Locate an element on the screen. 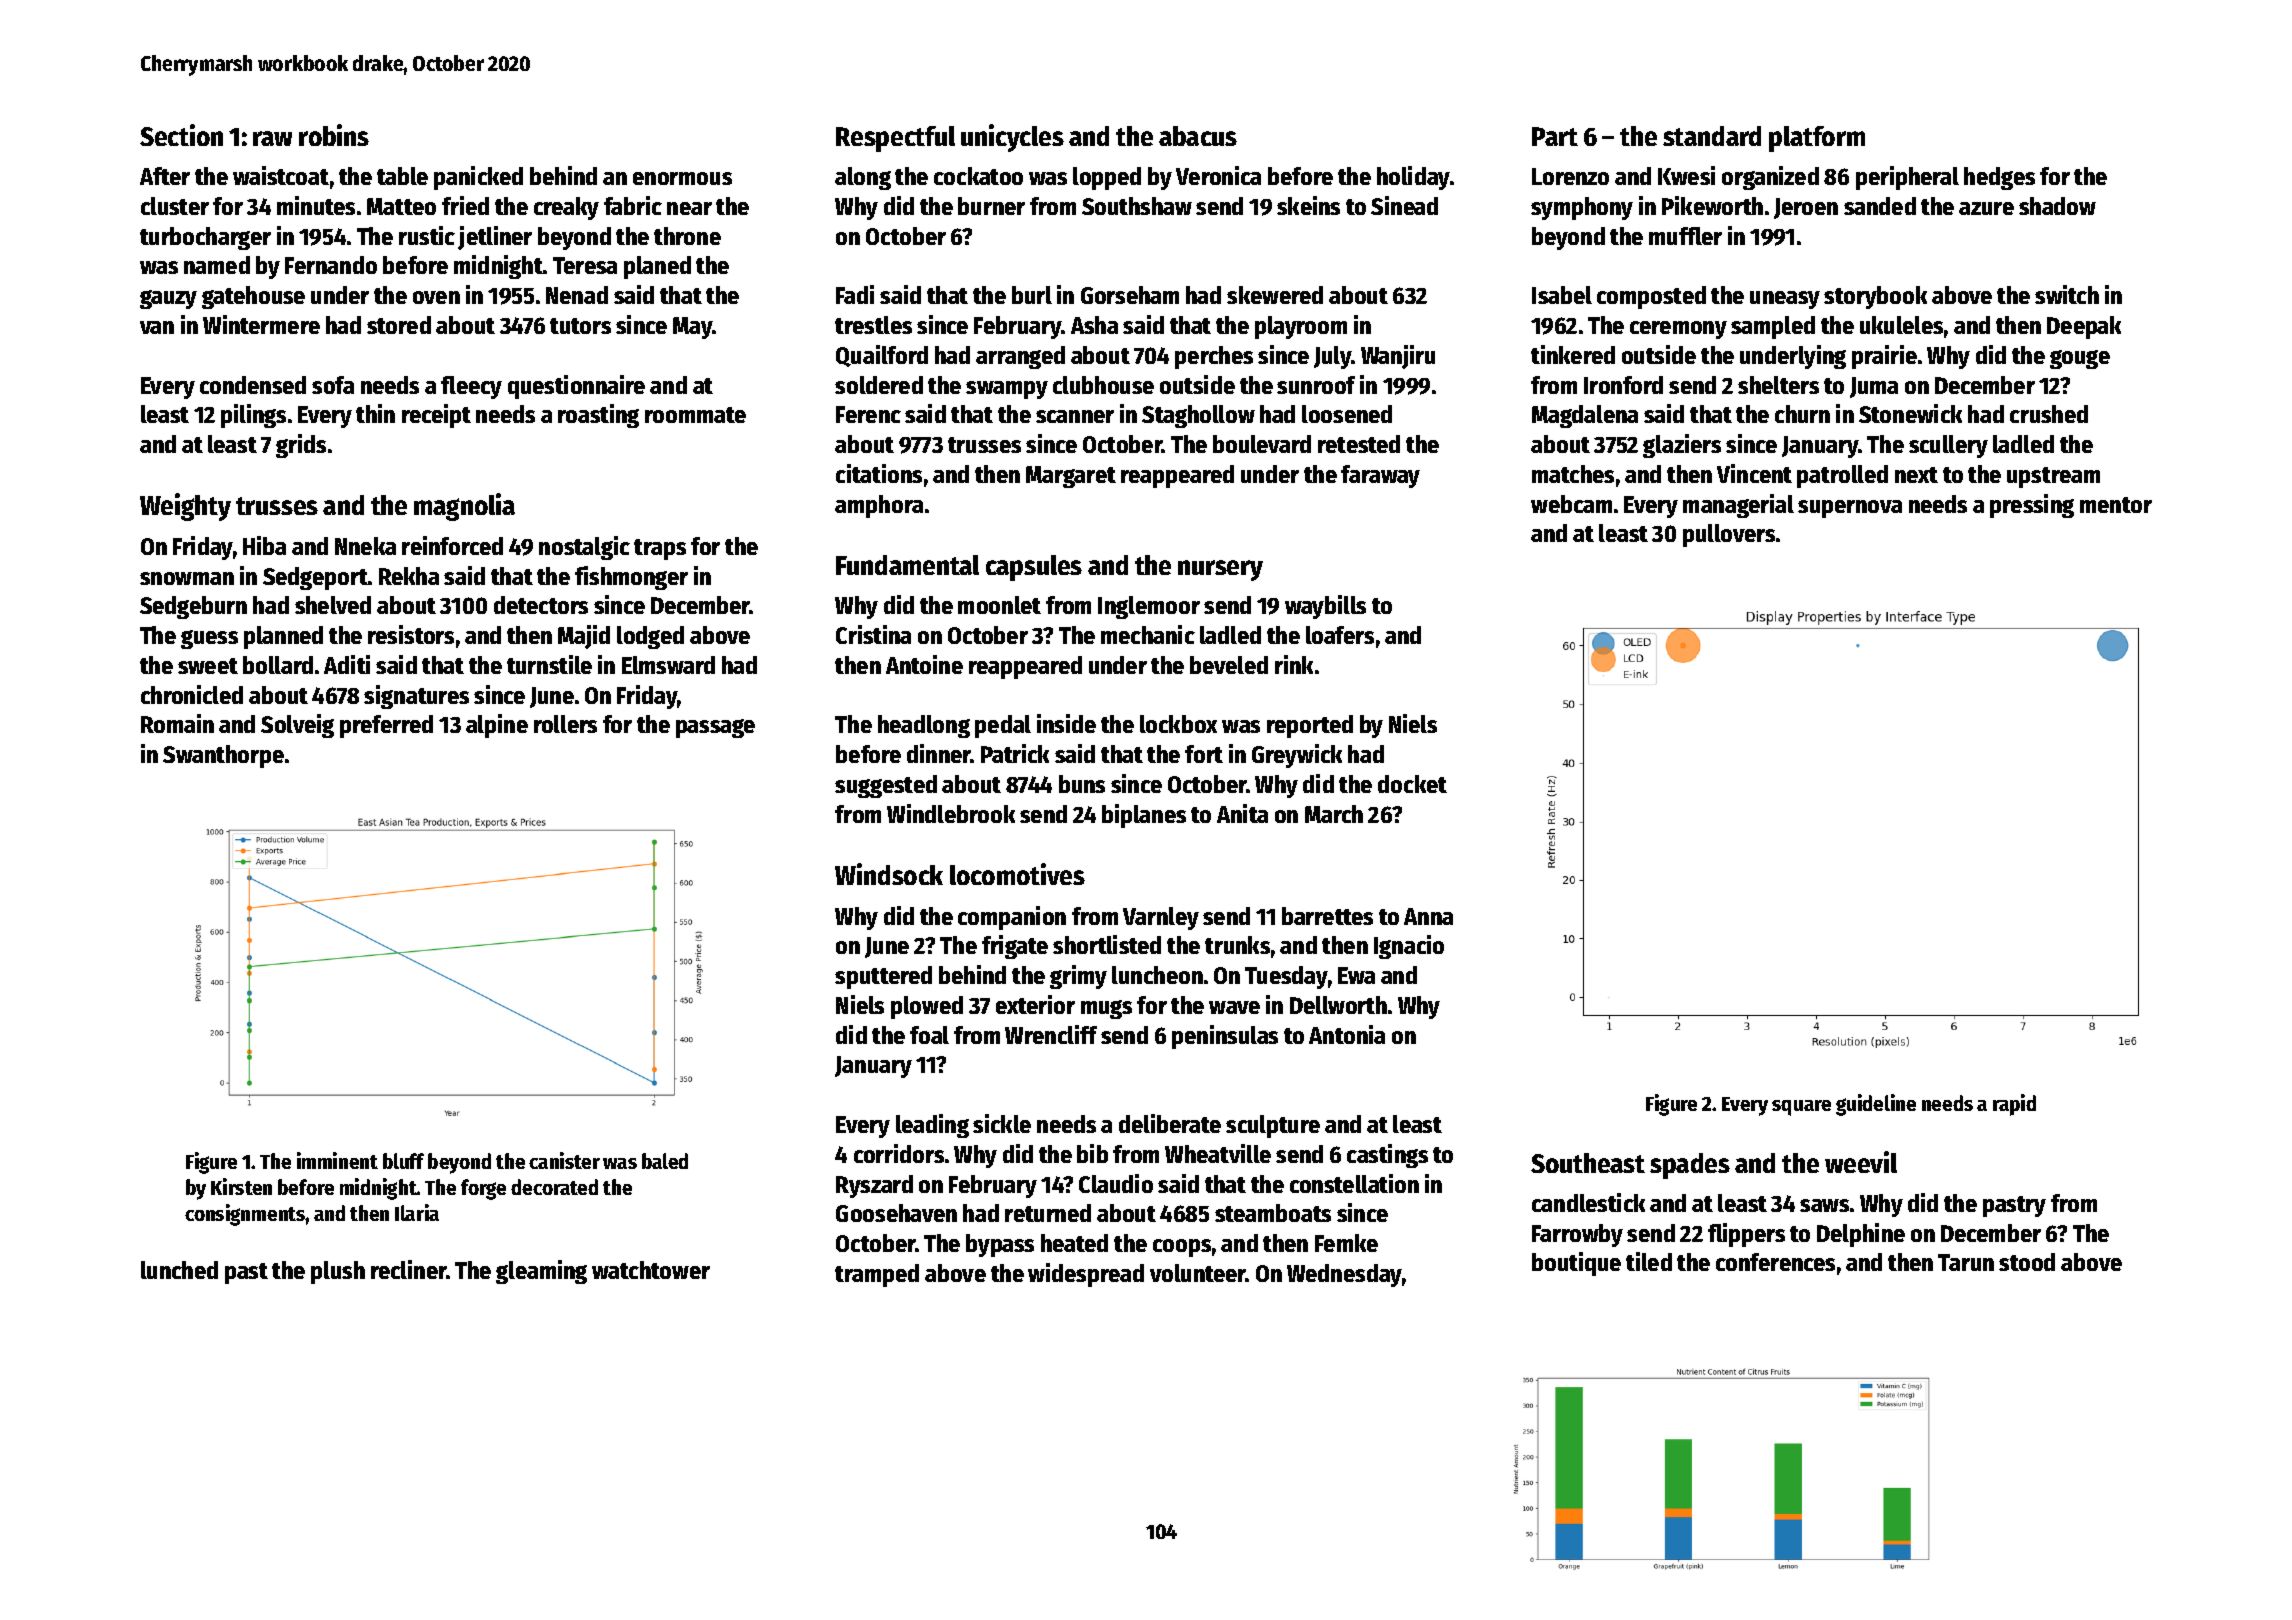 The width and height of the screenshot is (2292, 1620). receipt is located at coordinates (436, 416).
